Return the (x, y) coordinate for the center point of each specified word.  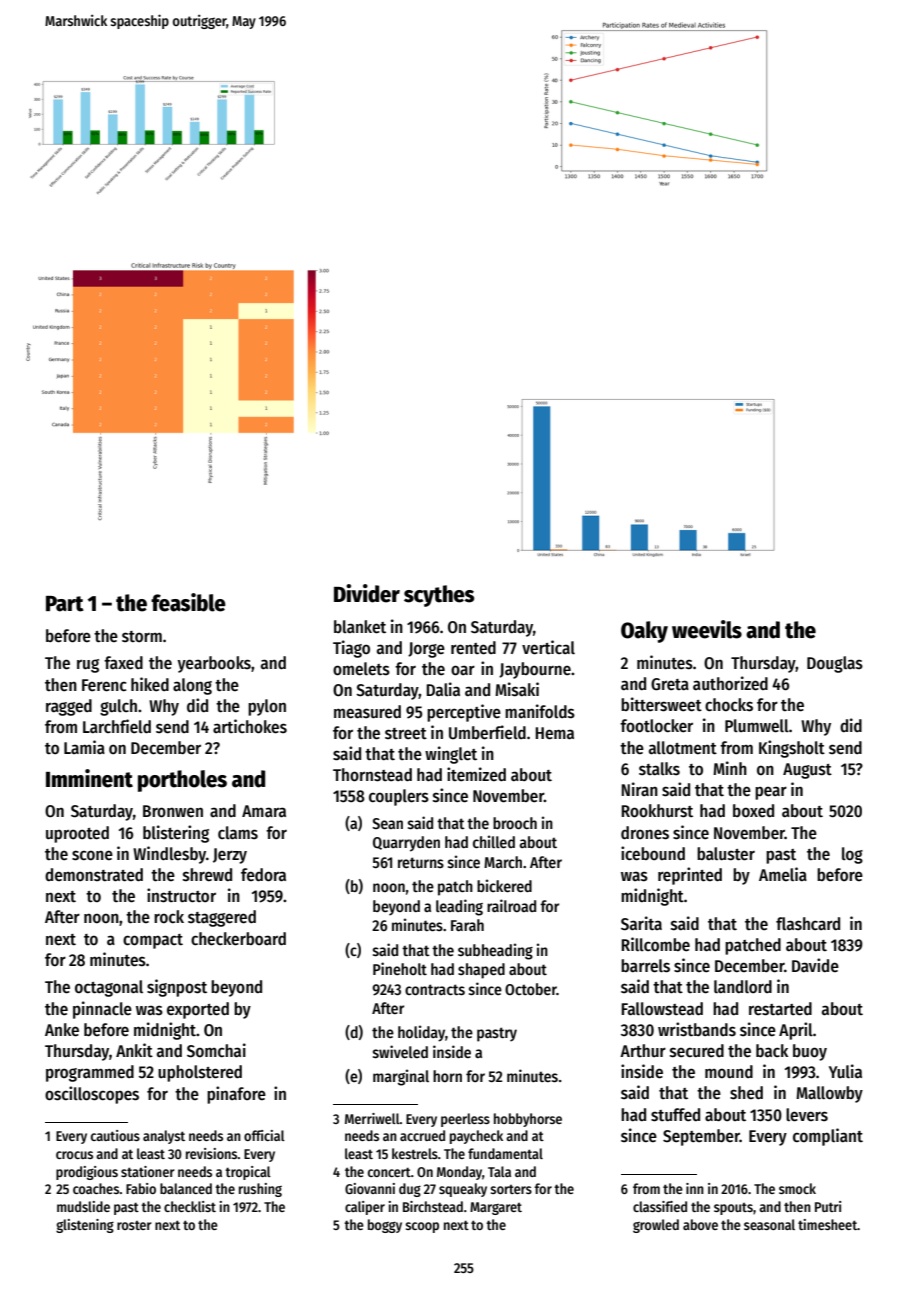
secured (697, 1051)
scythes (439, 596)
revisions (212, 1153)
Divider (367, 593)
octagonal (109, 988)
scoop (422, 1227)
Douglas (835, 664)
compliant (828, 1137)
